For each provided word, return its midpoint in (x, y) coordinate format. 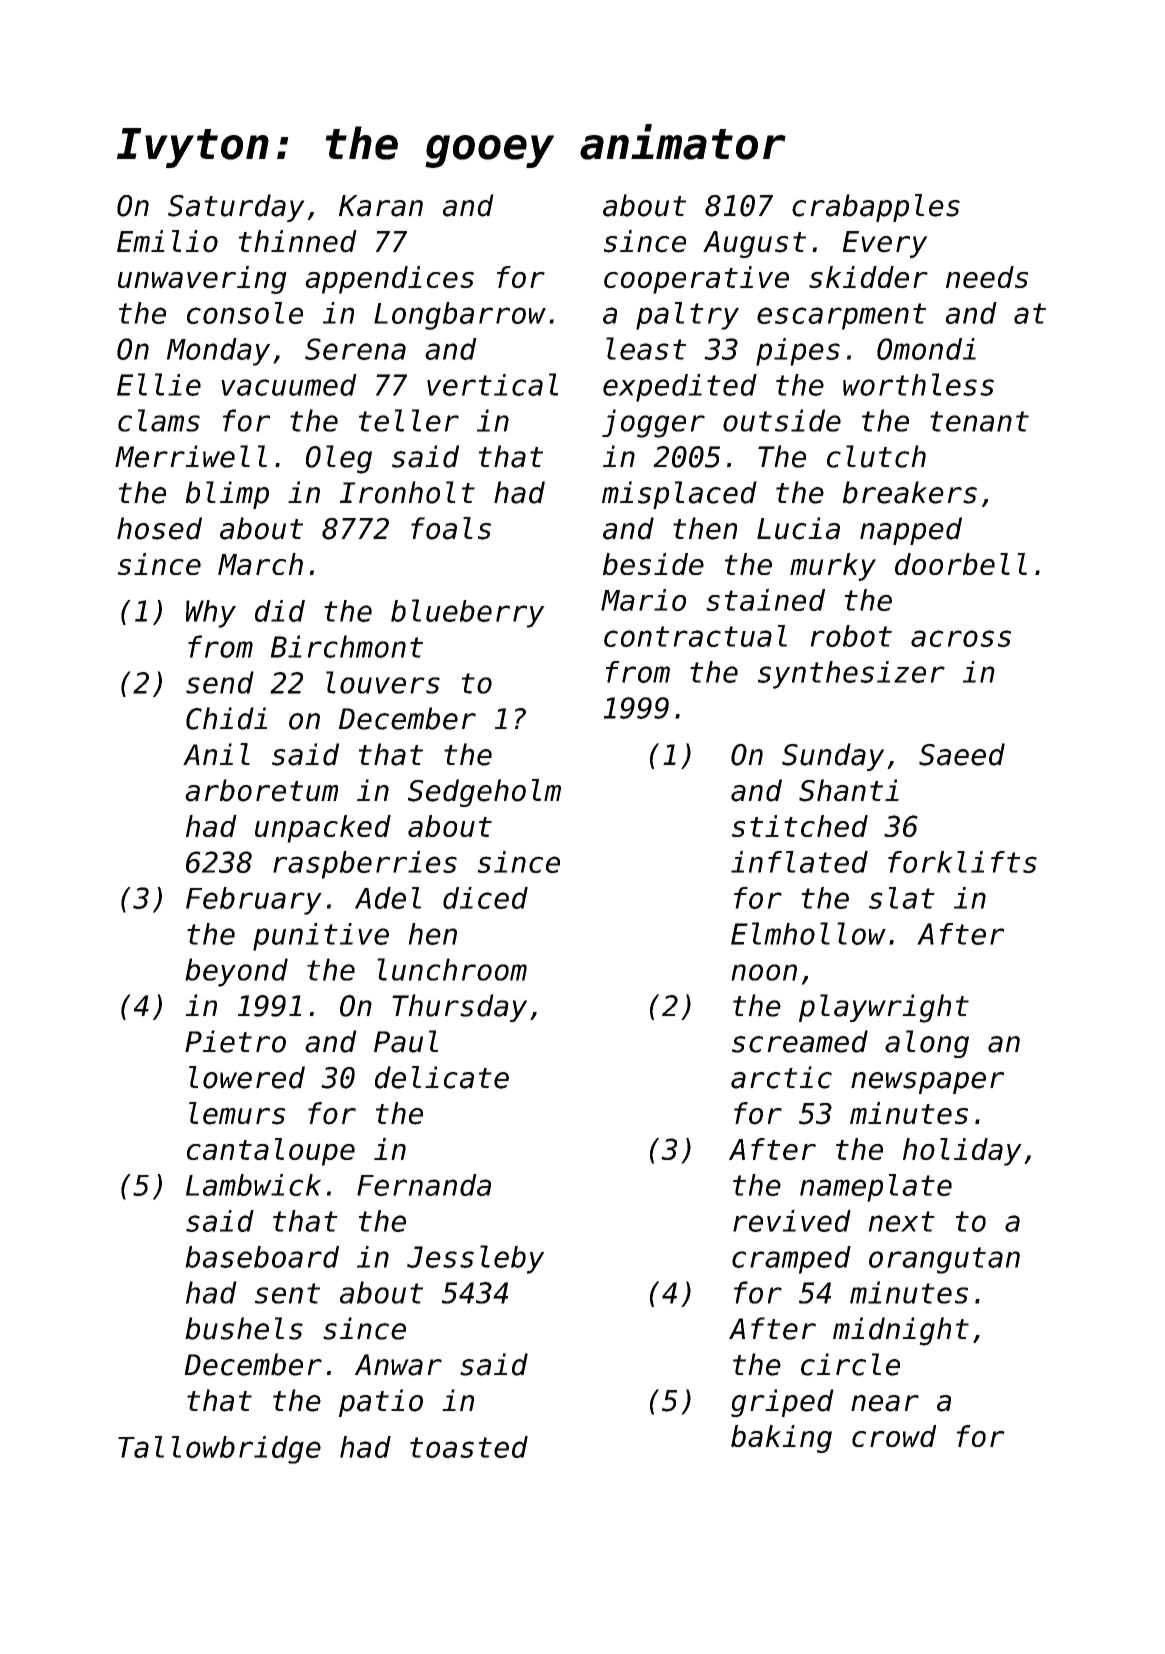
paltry (687, 316)
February (254, 901)
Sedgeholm (484, 793)
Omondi (926, 349)
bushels (244, 1328)
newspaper (928, 1083)
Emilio (167, 241)
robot (851, 636)
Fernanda (424, 1185)
